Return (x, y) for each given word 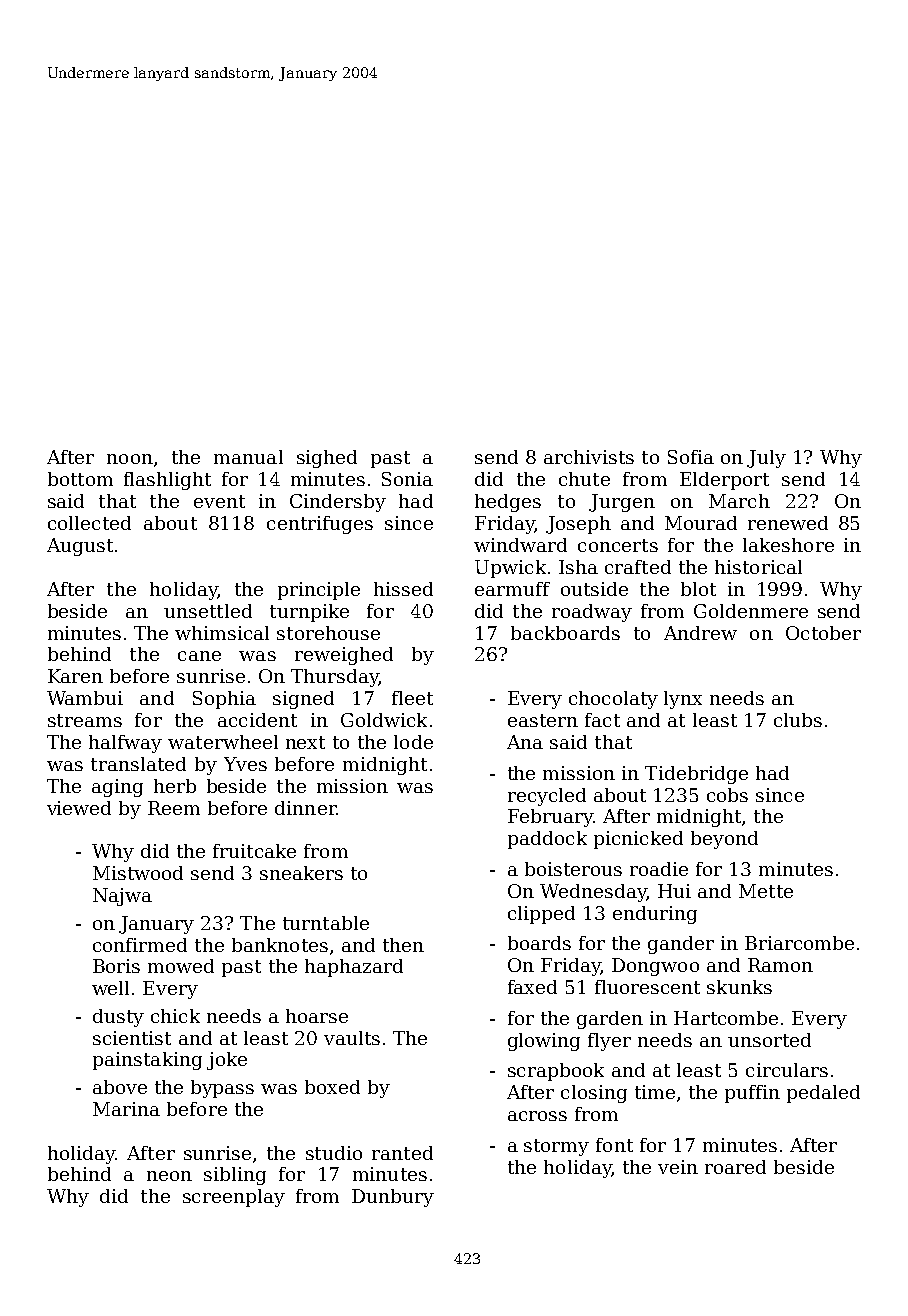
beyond (724, 840)
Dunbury (393, 1198)
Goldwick (384, 720)
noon (130, 459)
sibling (235, 1176)
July (766, 459)
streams (85, 720)
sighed (327, 459)
